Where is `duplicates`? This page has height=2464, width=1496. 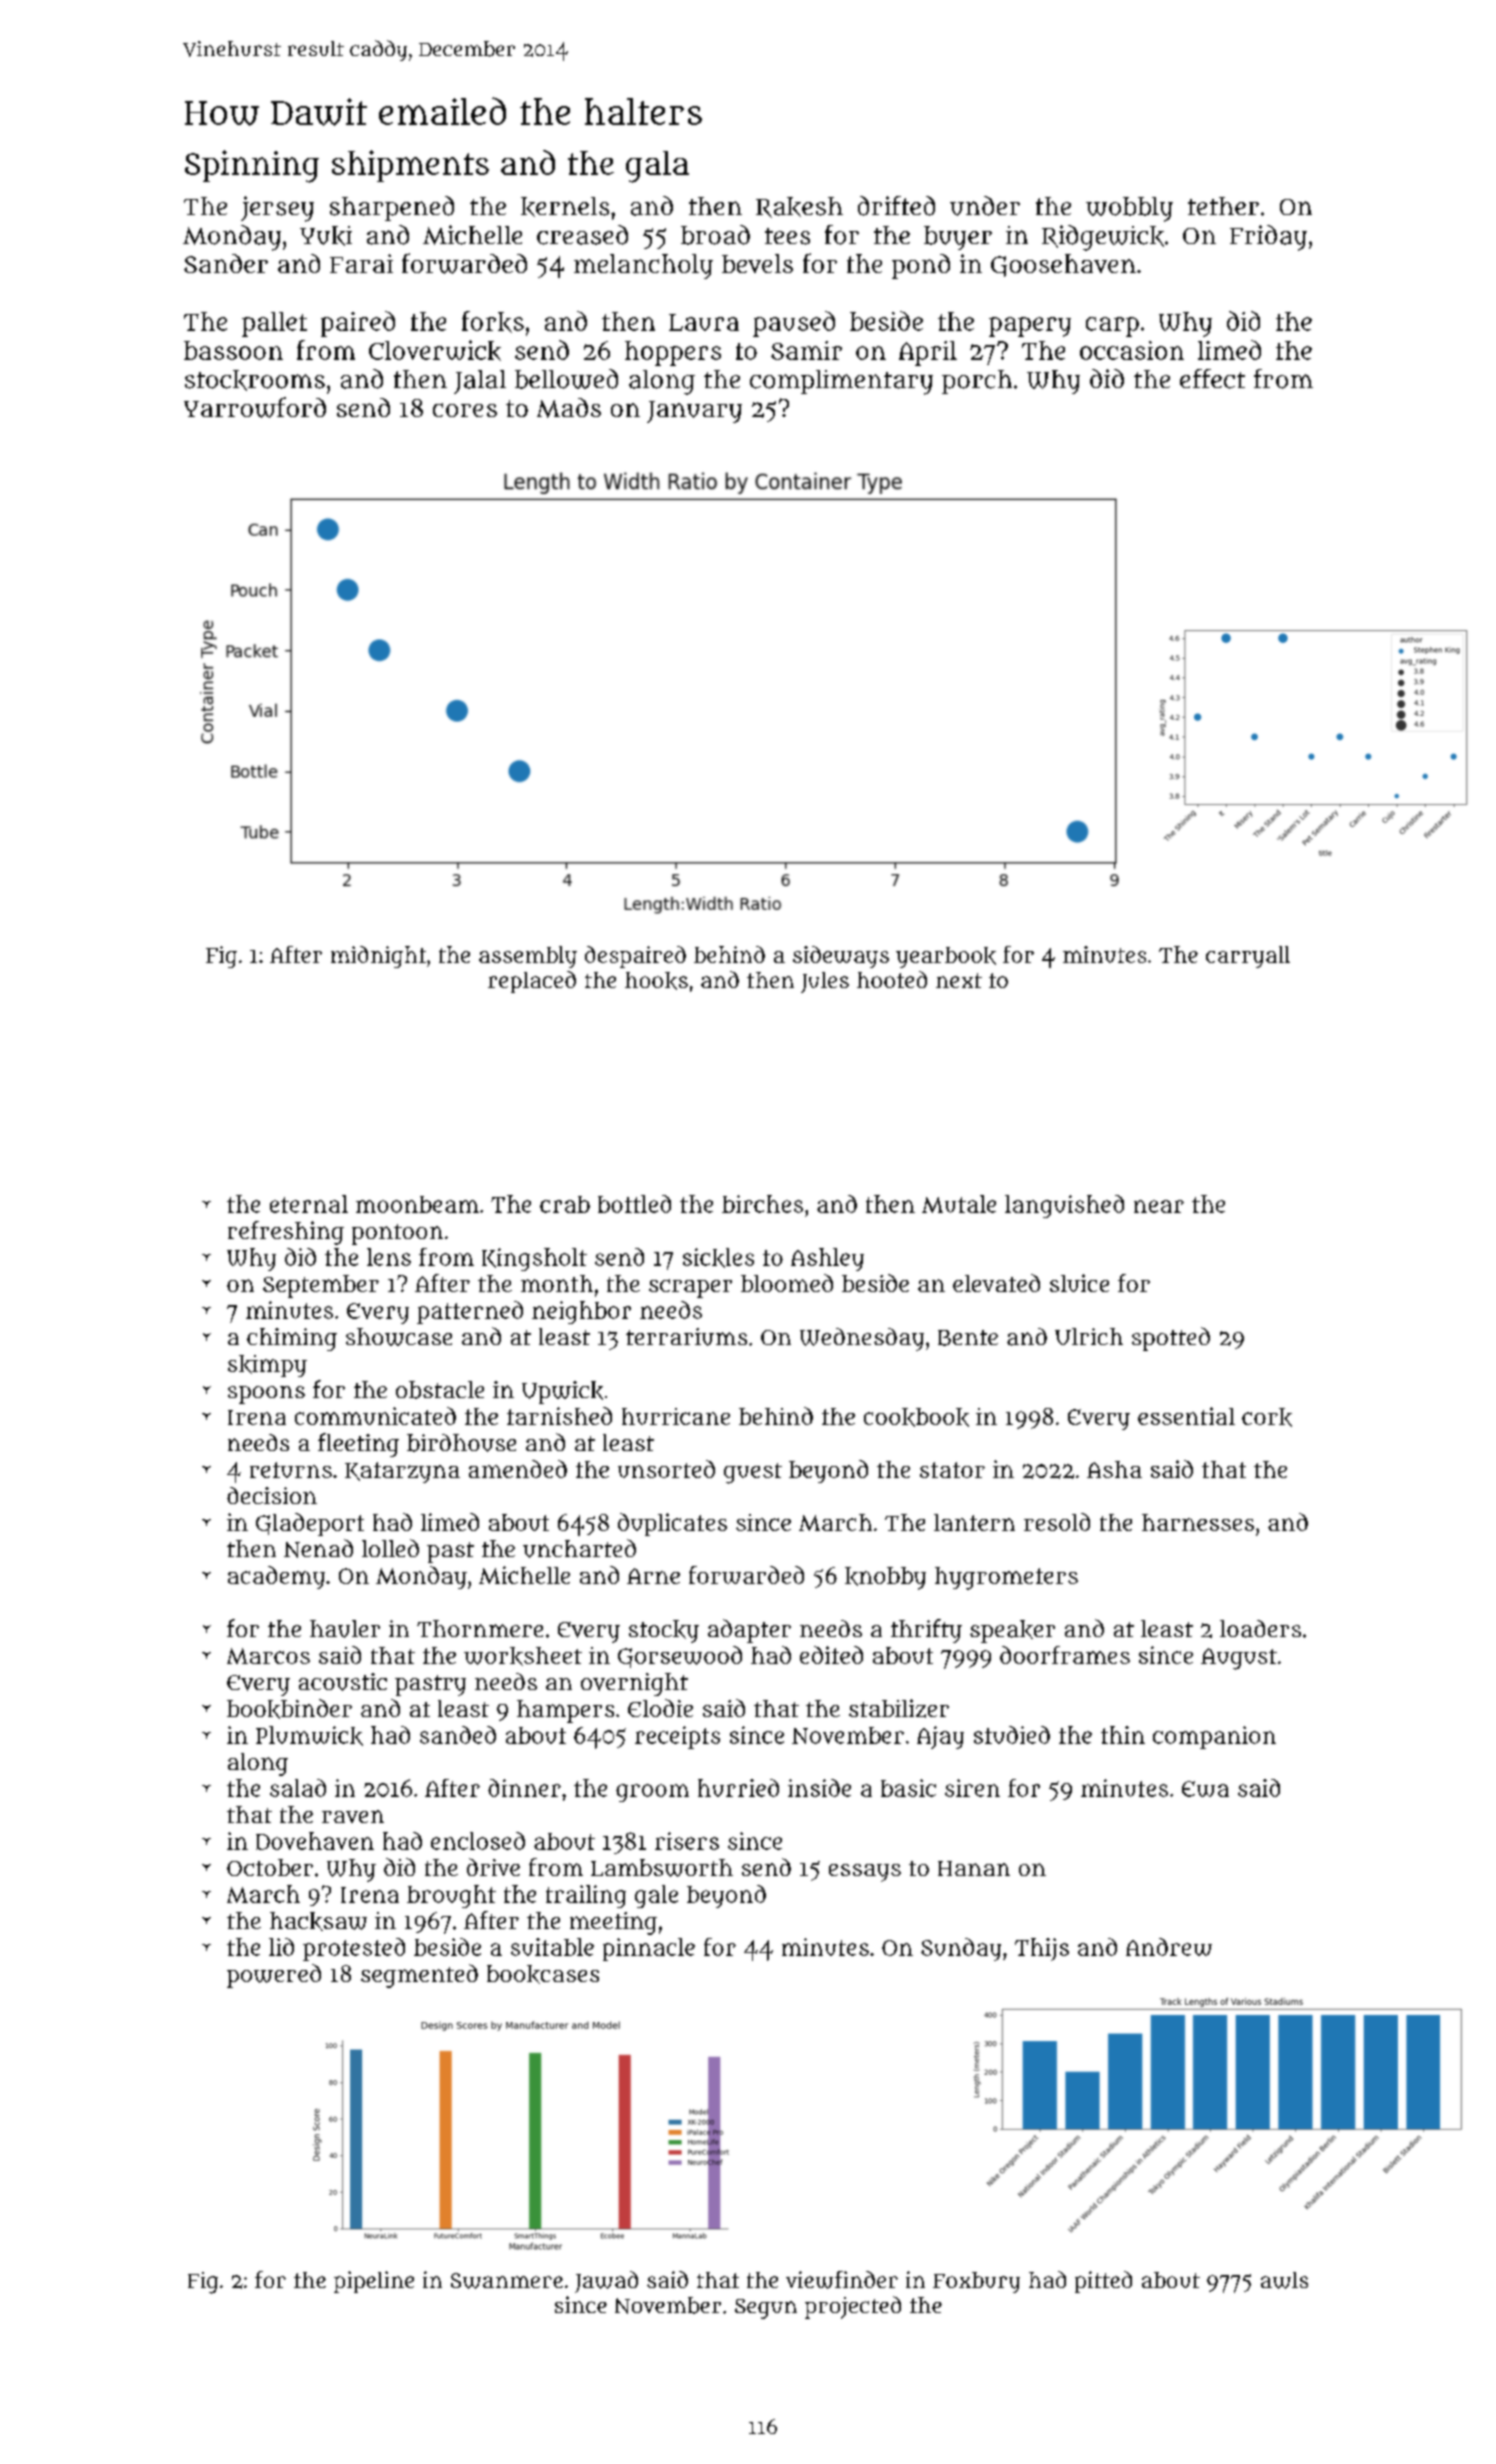
duplicates is located at coordinates (672, 1524).
